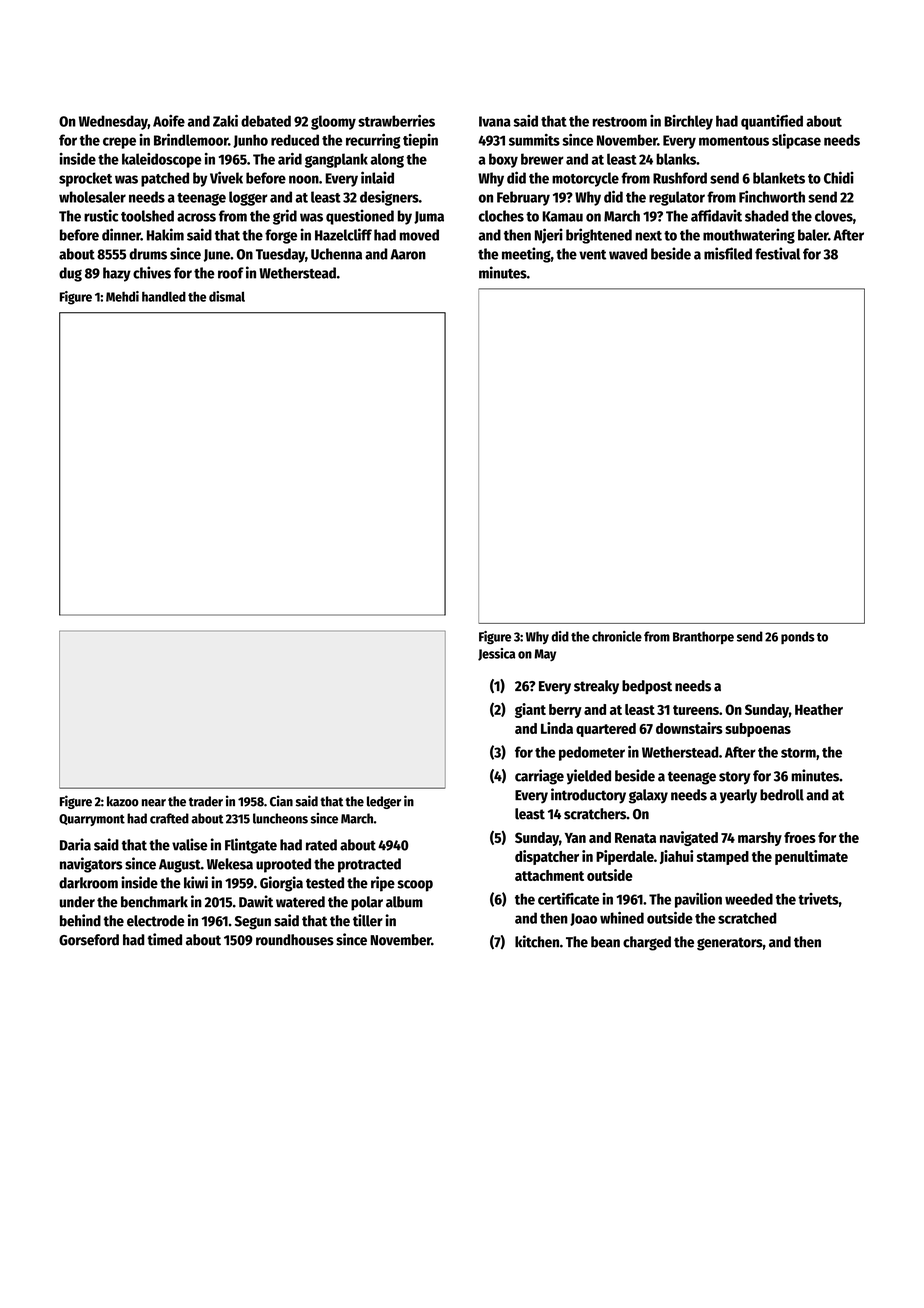 This screenshot has height=1308, width=924. I want to click on Uchenna, so click(336, 254).
